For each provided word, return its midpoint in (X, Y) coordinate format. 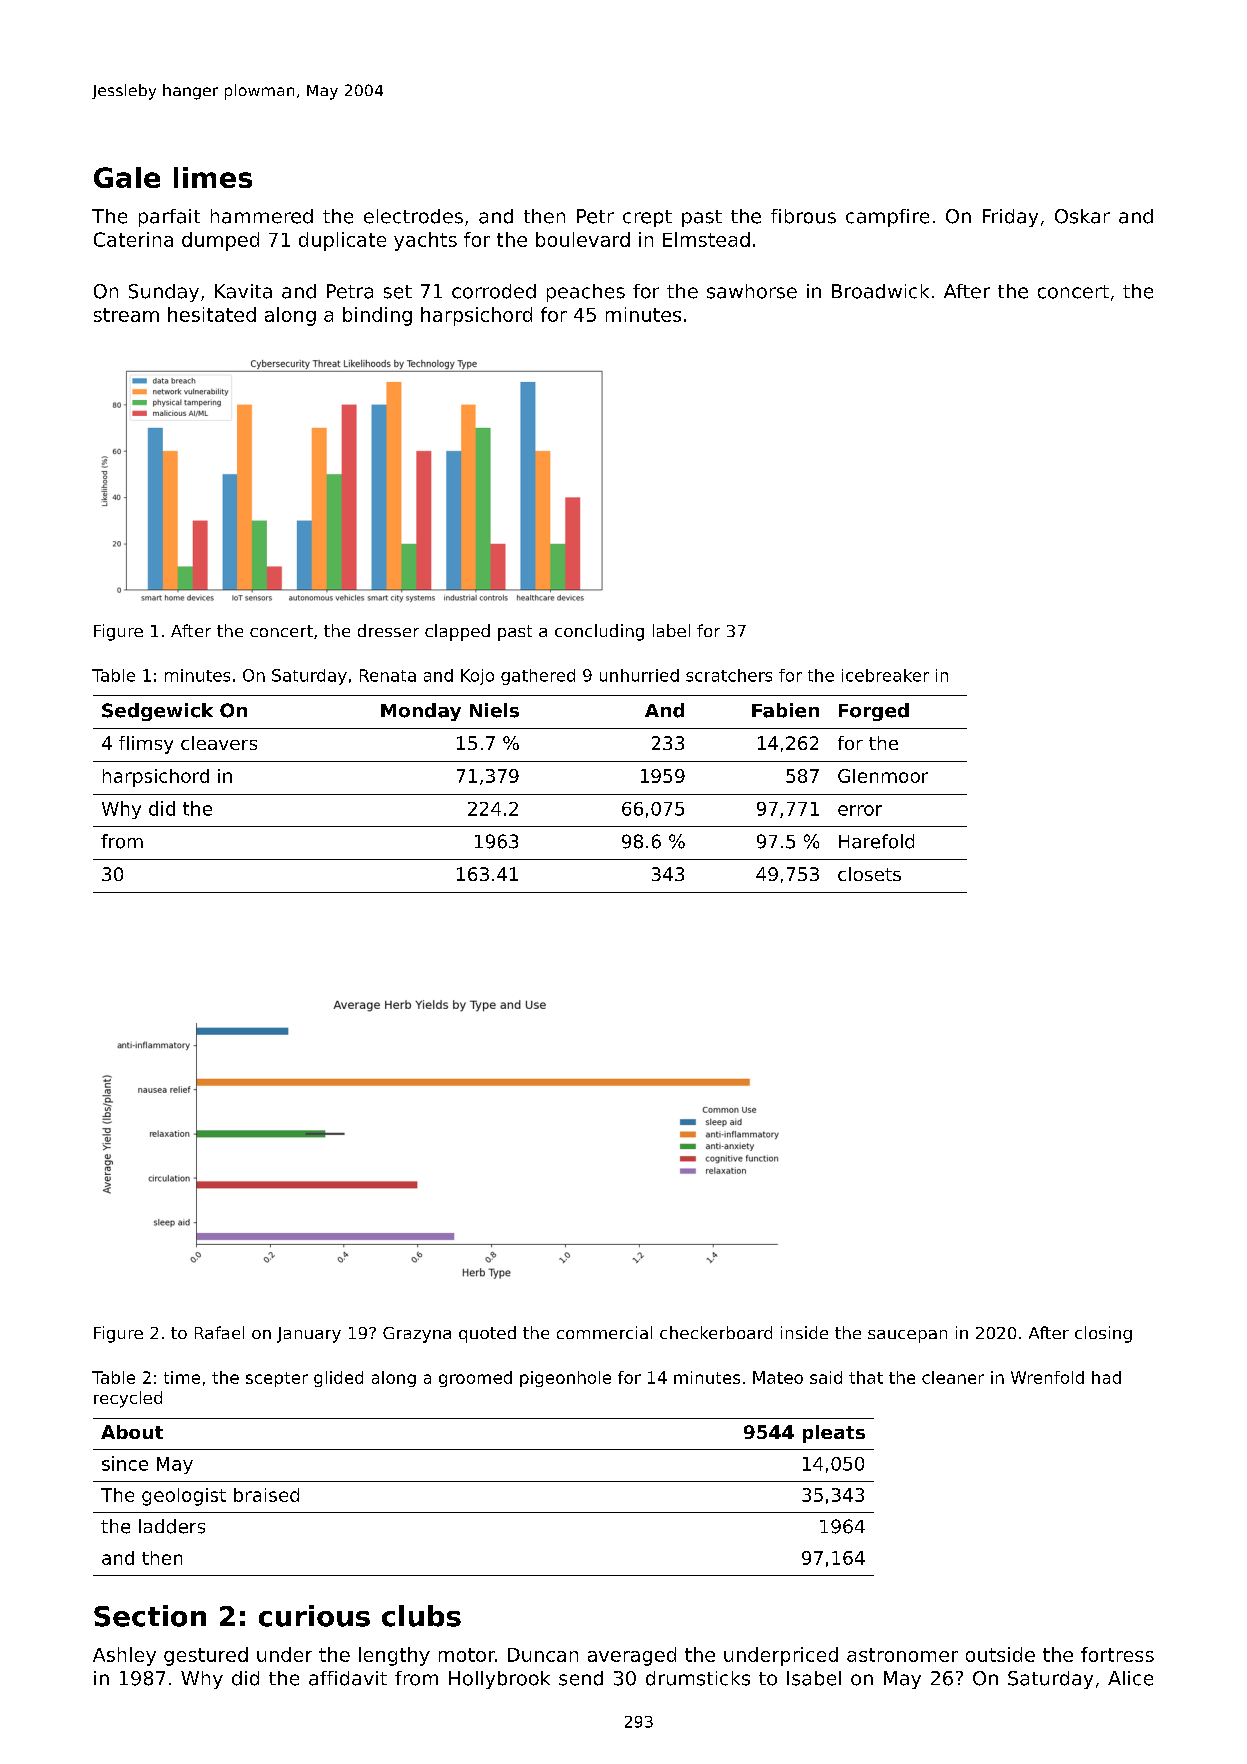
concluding (599, 632)
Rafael (219, 1332)
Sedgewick (157, 712)
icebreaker (885, 675)
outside (1000, 1654)
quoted (487, 1334)
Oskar (1082, 216)
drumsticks (698, 1678)
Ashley (124, 1656)
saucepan (907, 1336)
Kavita (243, 291)
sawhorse (752, 291)
